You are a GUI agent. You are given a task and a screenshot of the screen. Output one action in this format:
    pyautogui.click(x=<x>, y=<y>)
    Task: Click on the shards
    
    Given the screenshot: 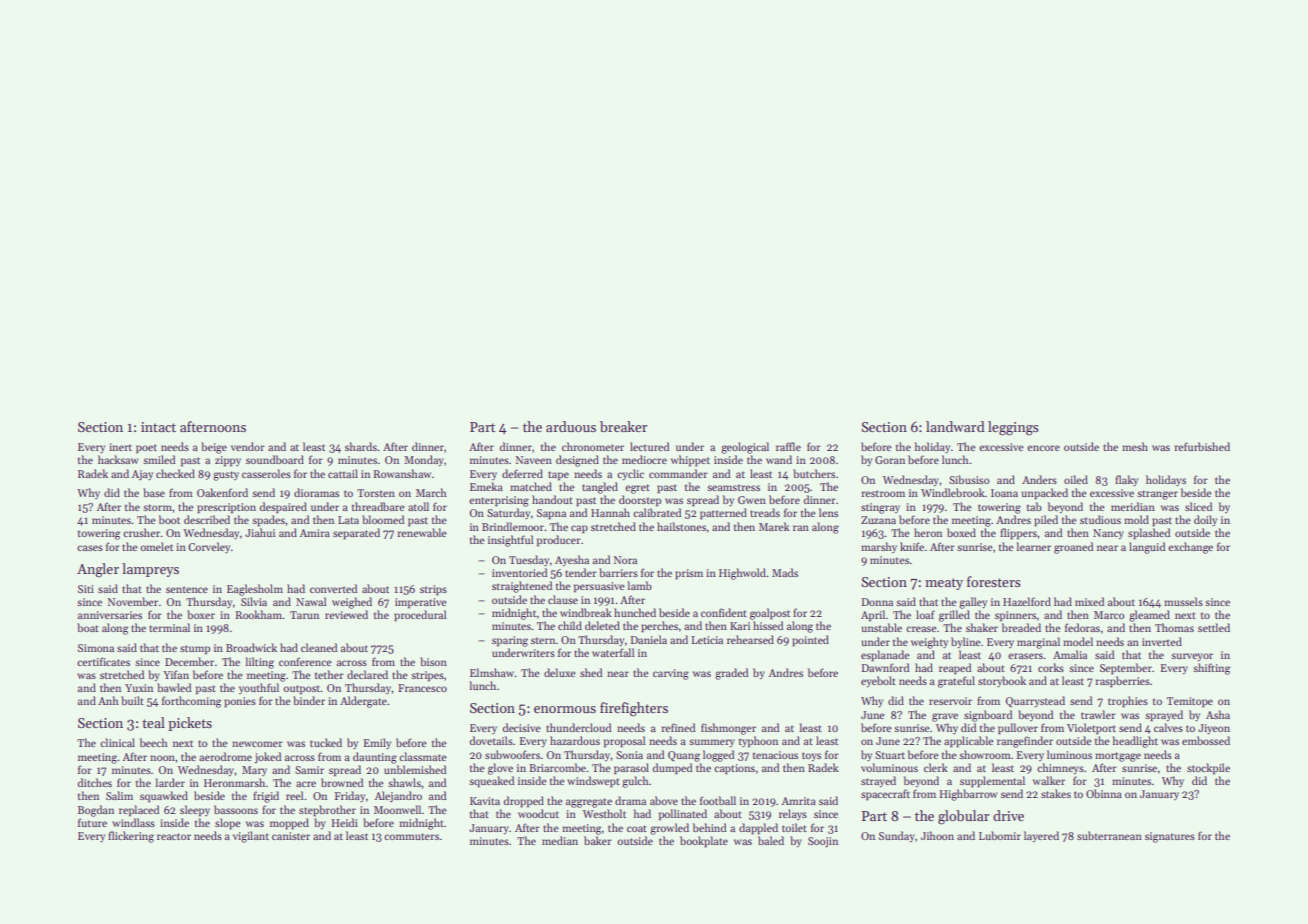 What is the action you would take?
    pyautogui.click(x=361, y=446)
